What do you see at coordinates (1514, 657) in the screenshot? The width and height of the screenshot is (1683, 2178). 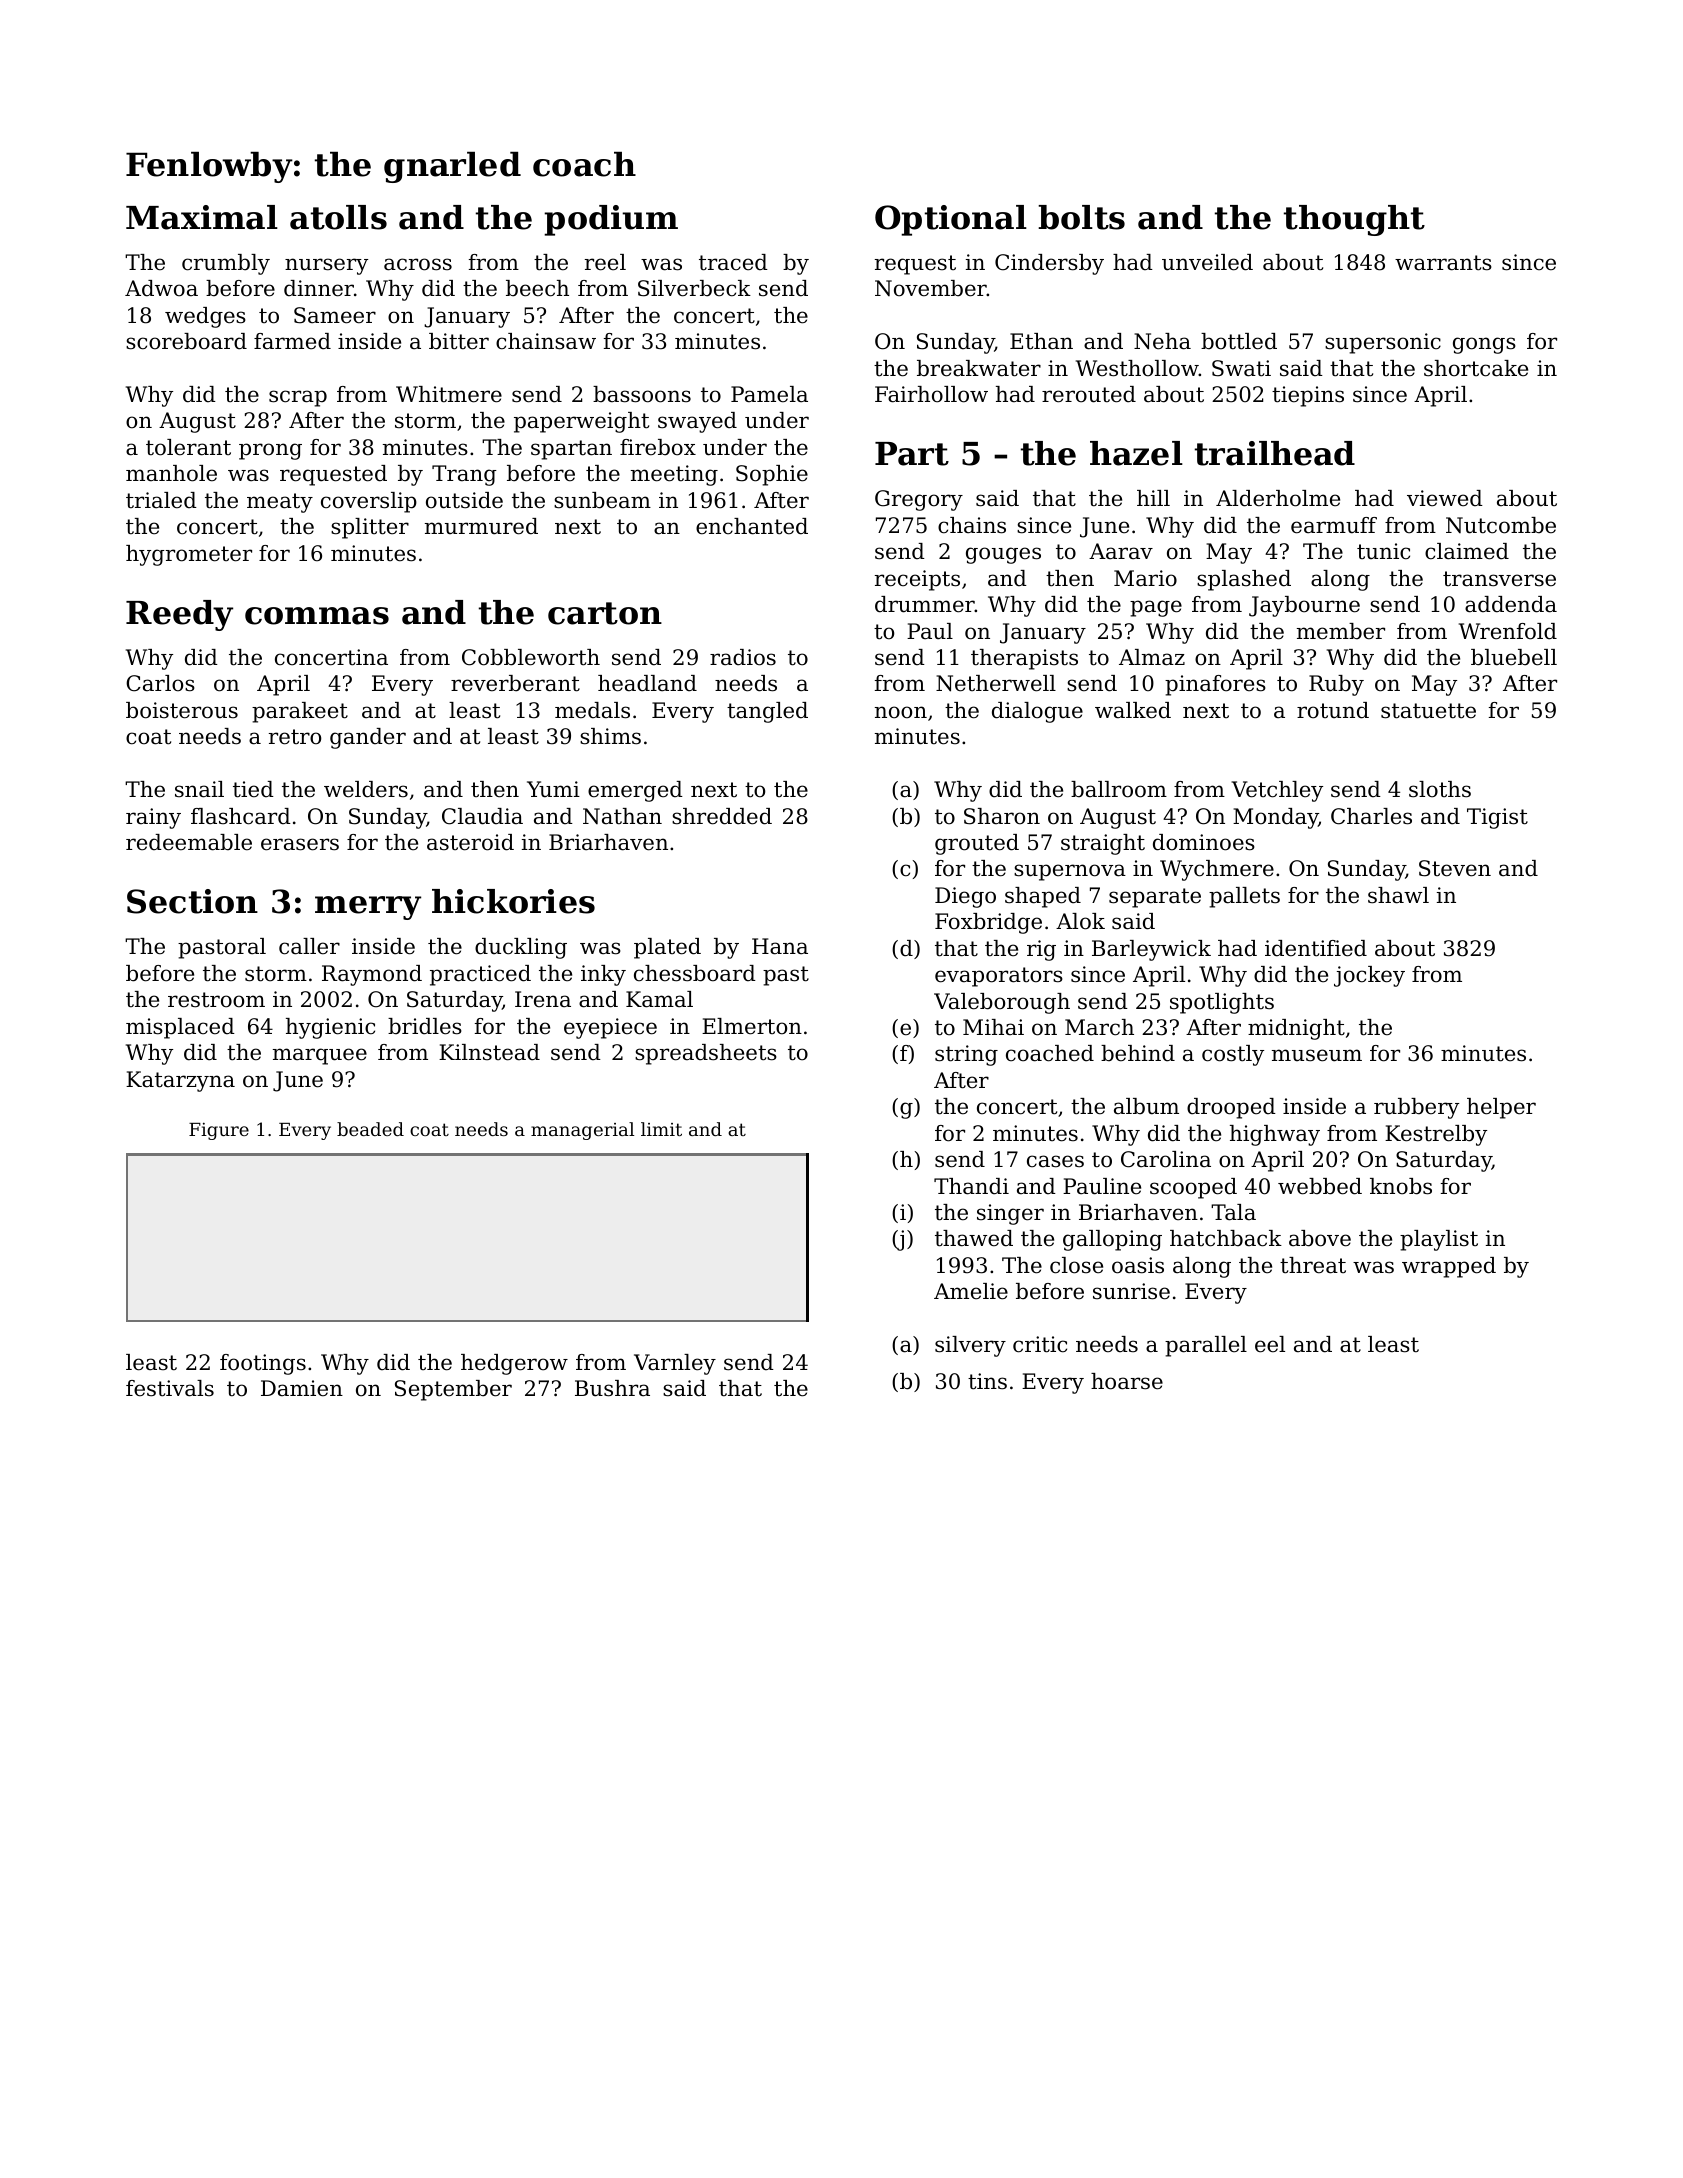 I see `bluebell` at bounding box center [1514, 657].
